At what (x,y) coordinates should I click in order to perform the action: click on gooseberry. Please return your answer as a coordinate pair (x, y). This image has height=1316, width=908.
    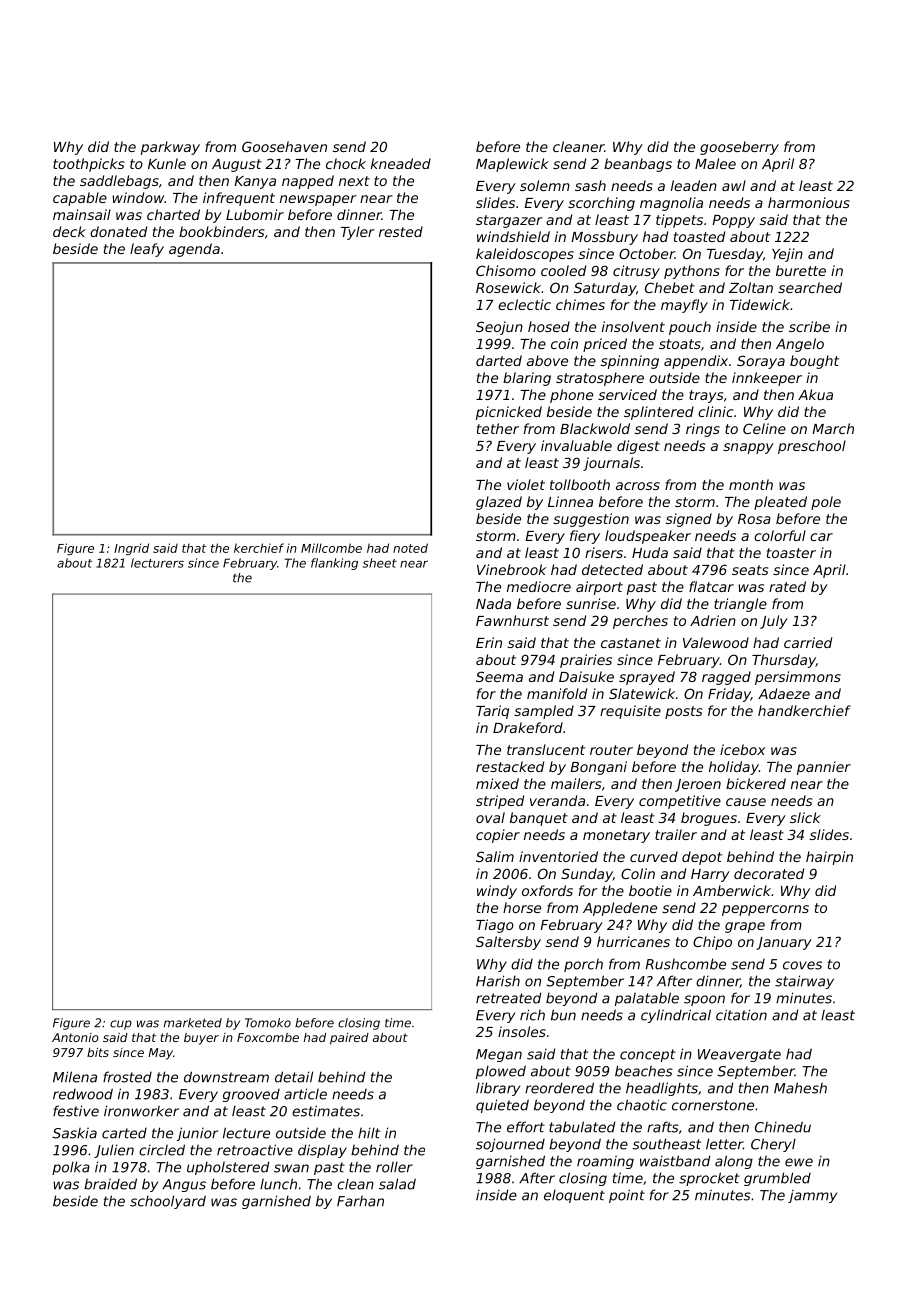
    Looking at the image, I should click on (739, 148).
